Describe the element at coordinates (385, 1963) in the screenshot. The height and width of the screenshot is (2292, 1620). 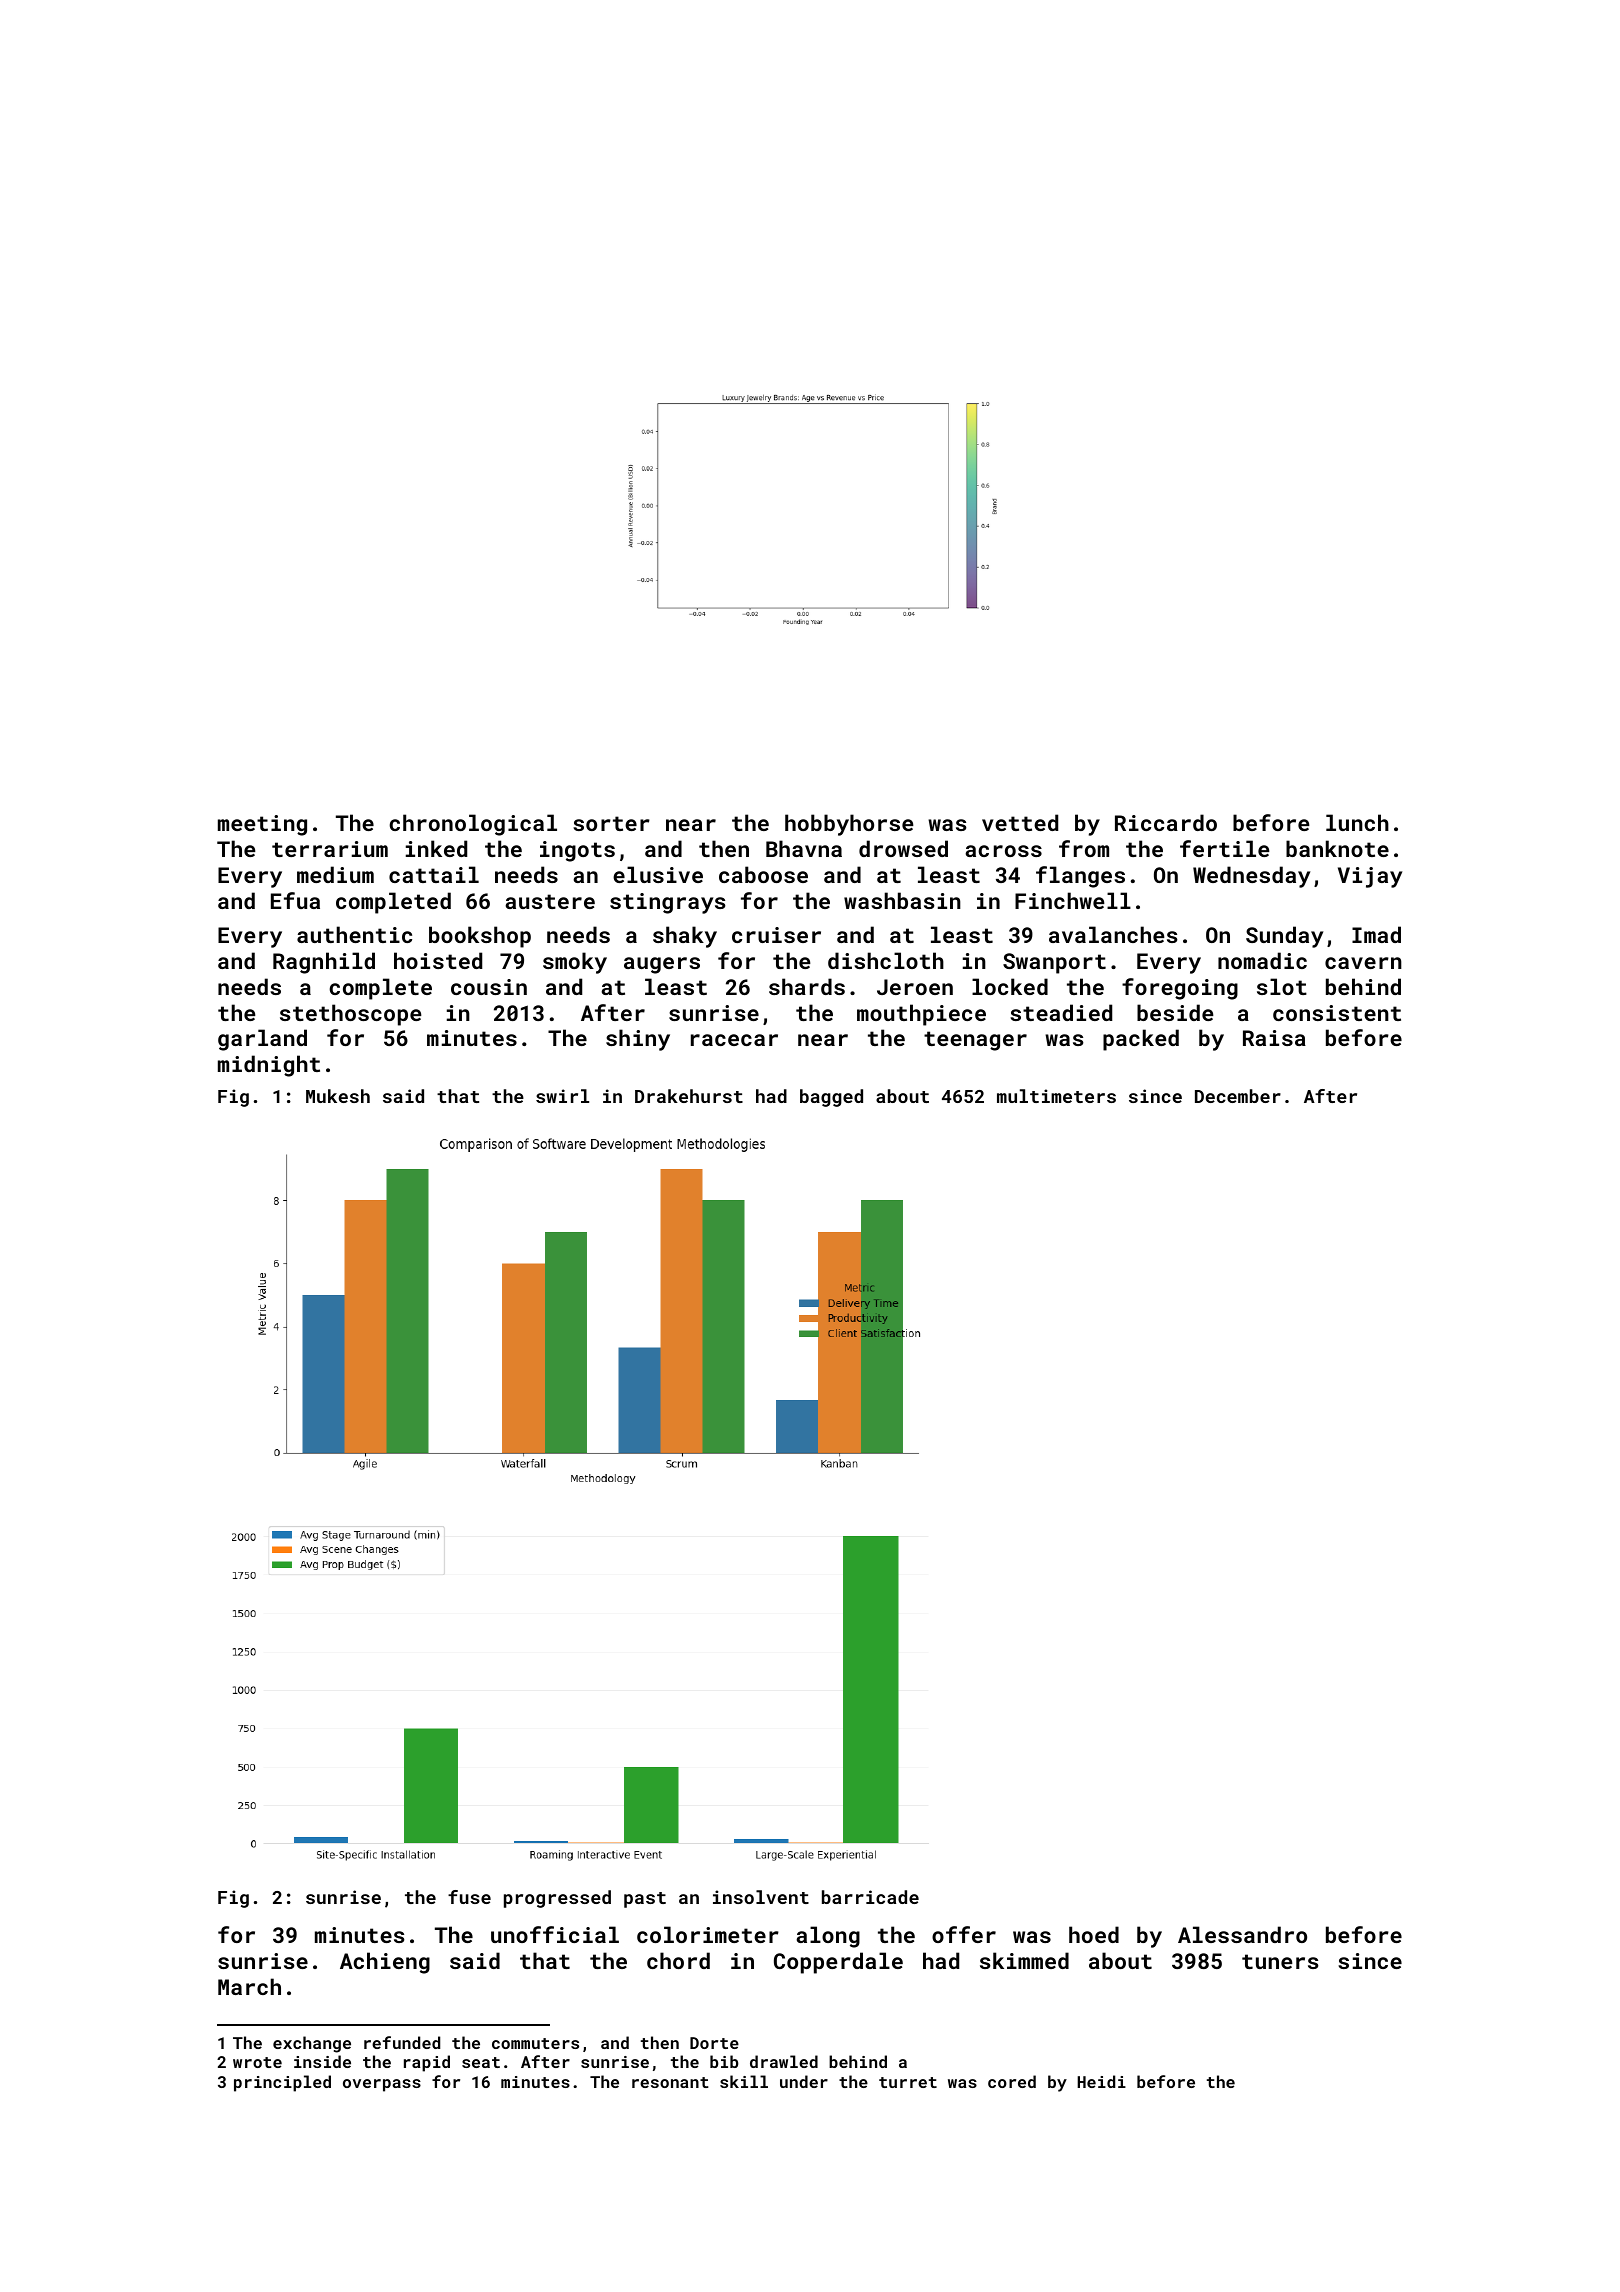
I see `Achieng` at that location.
